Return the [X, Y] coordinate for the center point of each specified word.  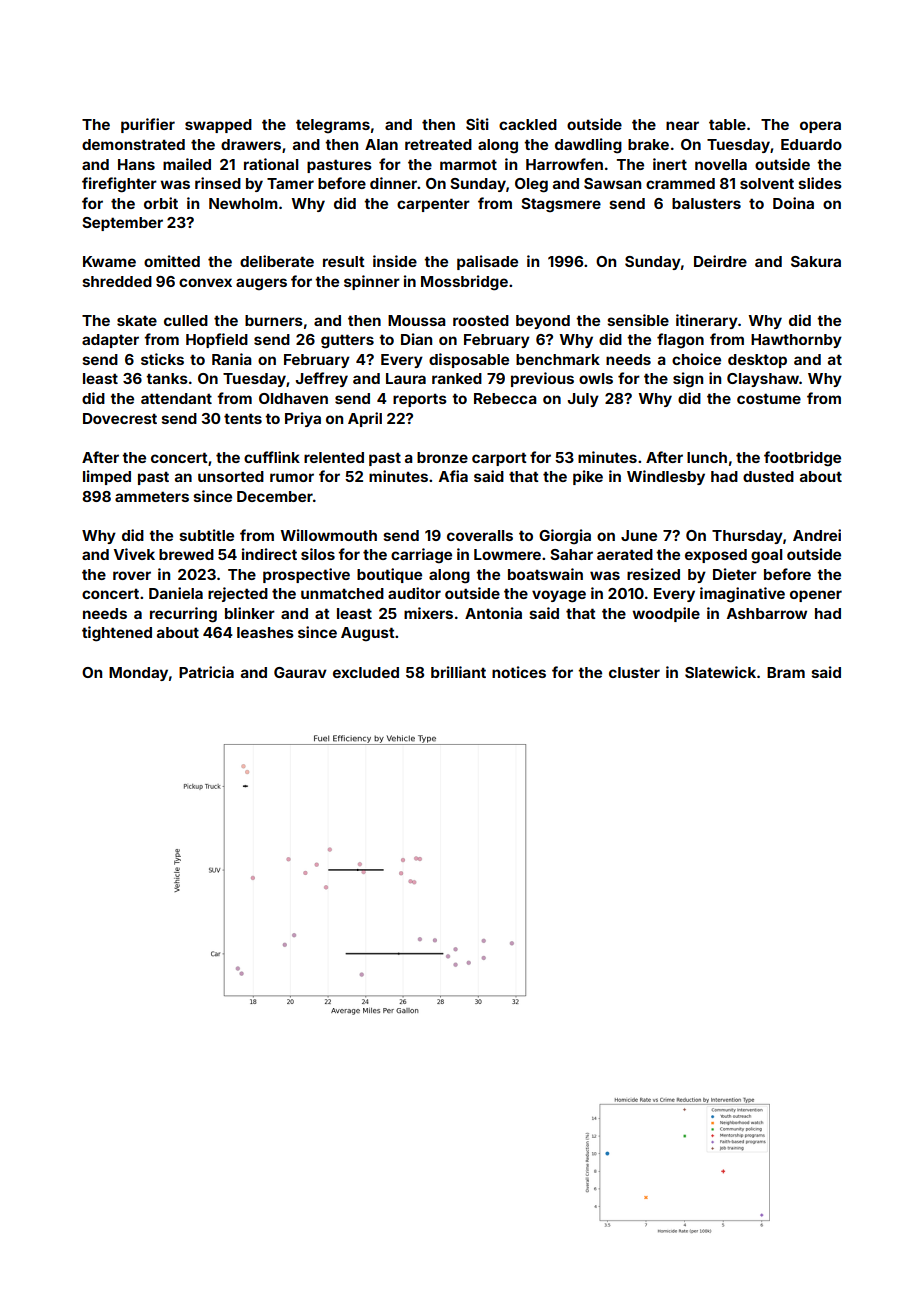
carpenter [433, 205]
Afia [453, 476]
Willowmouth [328, 535]
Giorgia [565, 537]
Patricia [206, 672]
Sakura [816, 261]
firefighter [119, 185]
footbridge [802, 459]
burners [274, 320]
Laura [406, 378]
